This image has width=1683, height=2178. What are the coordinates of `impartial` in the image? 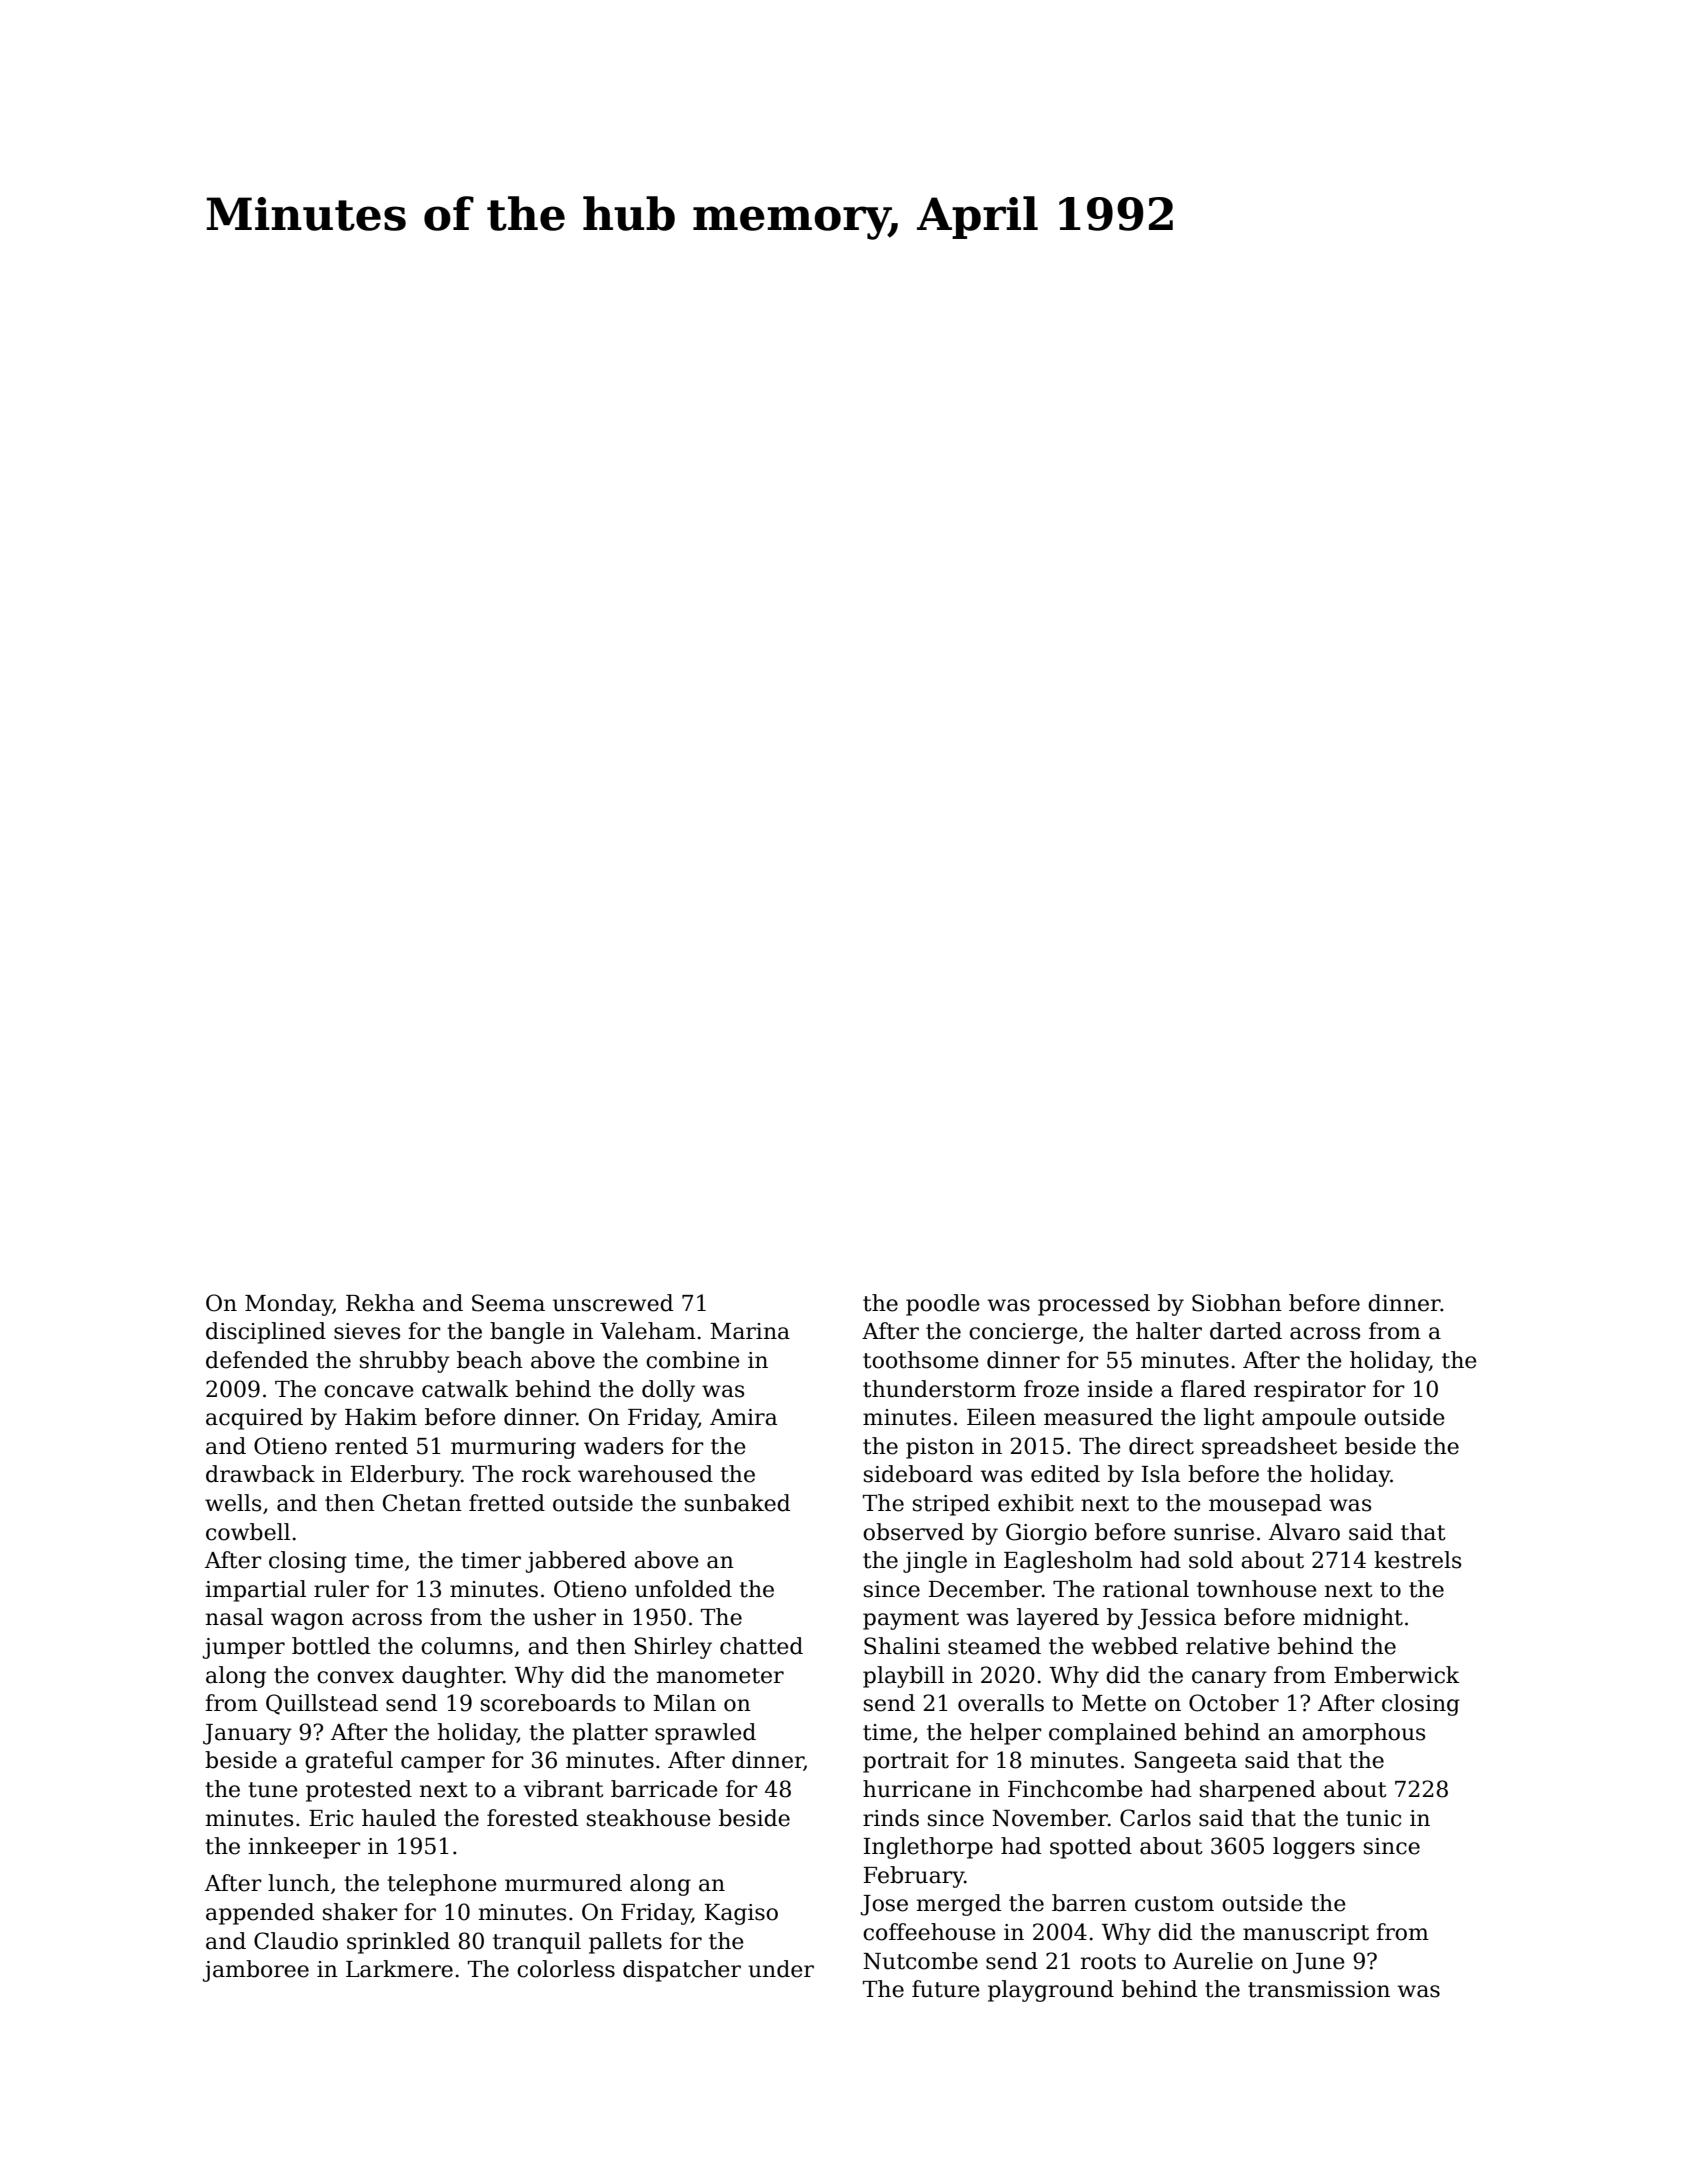 It's located at (255, 1591).
